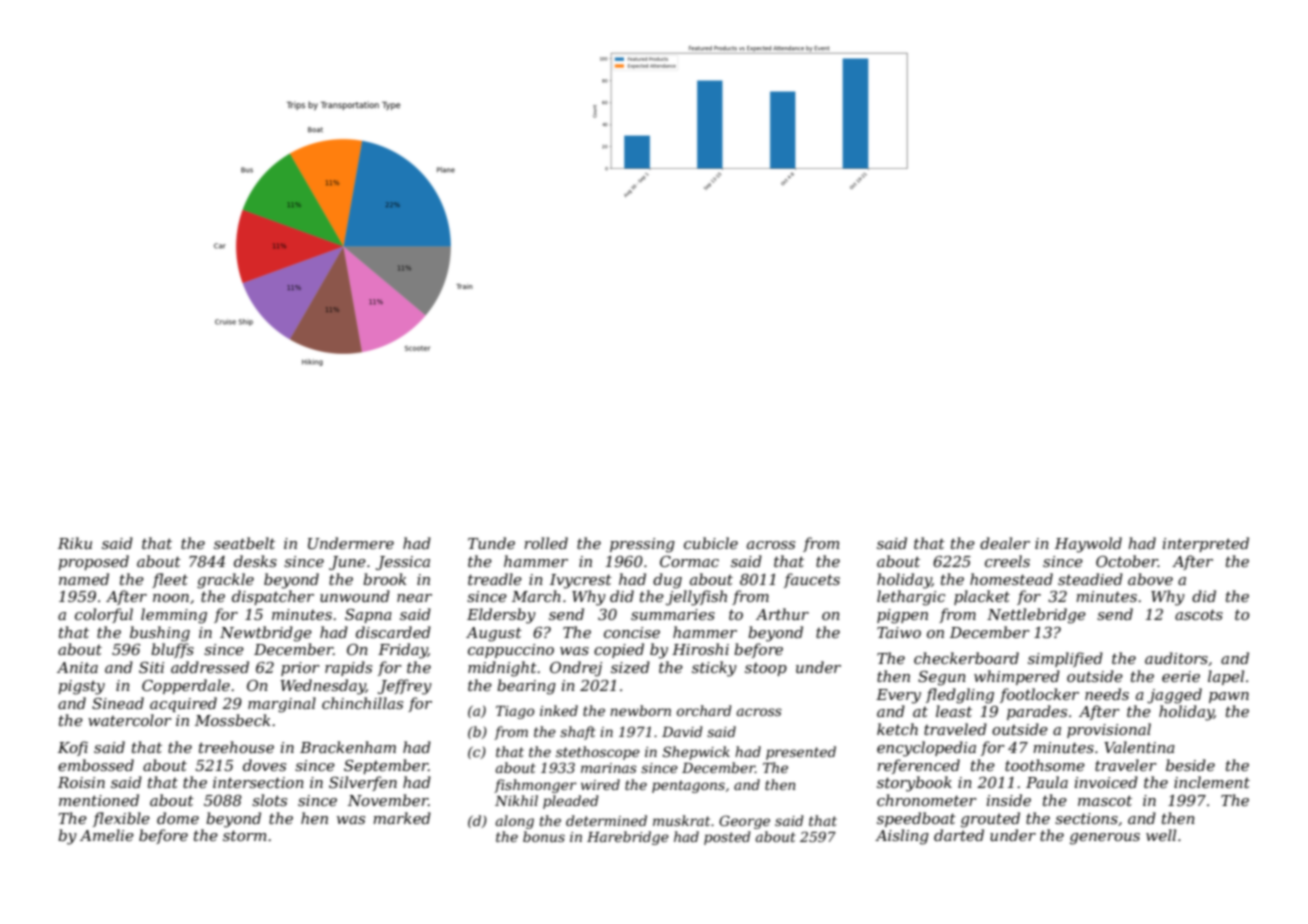 The width and height of the document is (1308, 924). I want to click on seatbelt, so click(244, 543).
